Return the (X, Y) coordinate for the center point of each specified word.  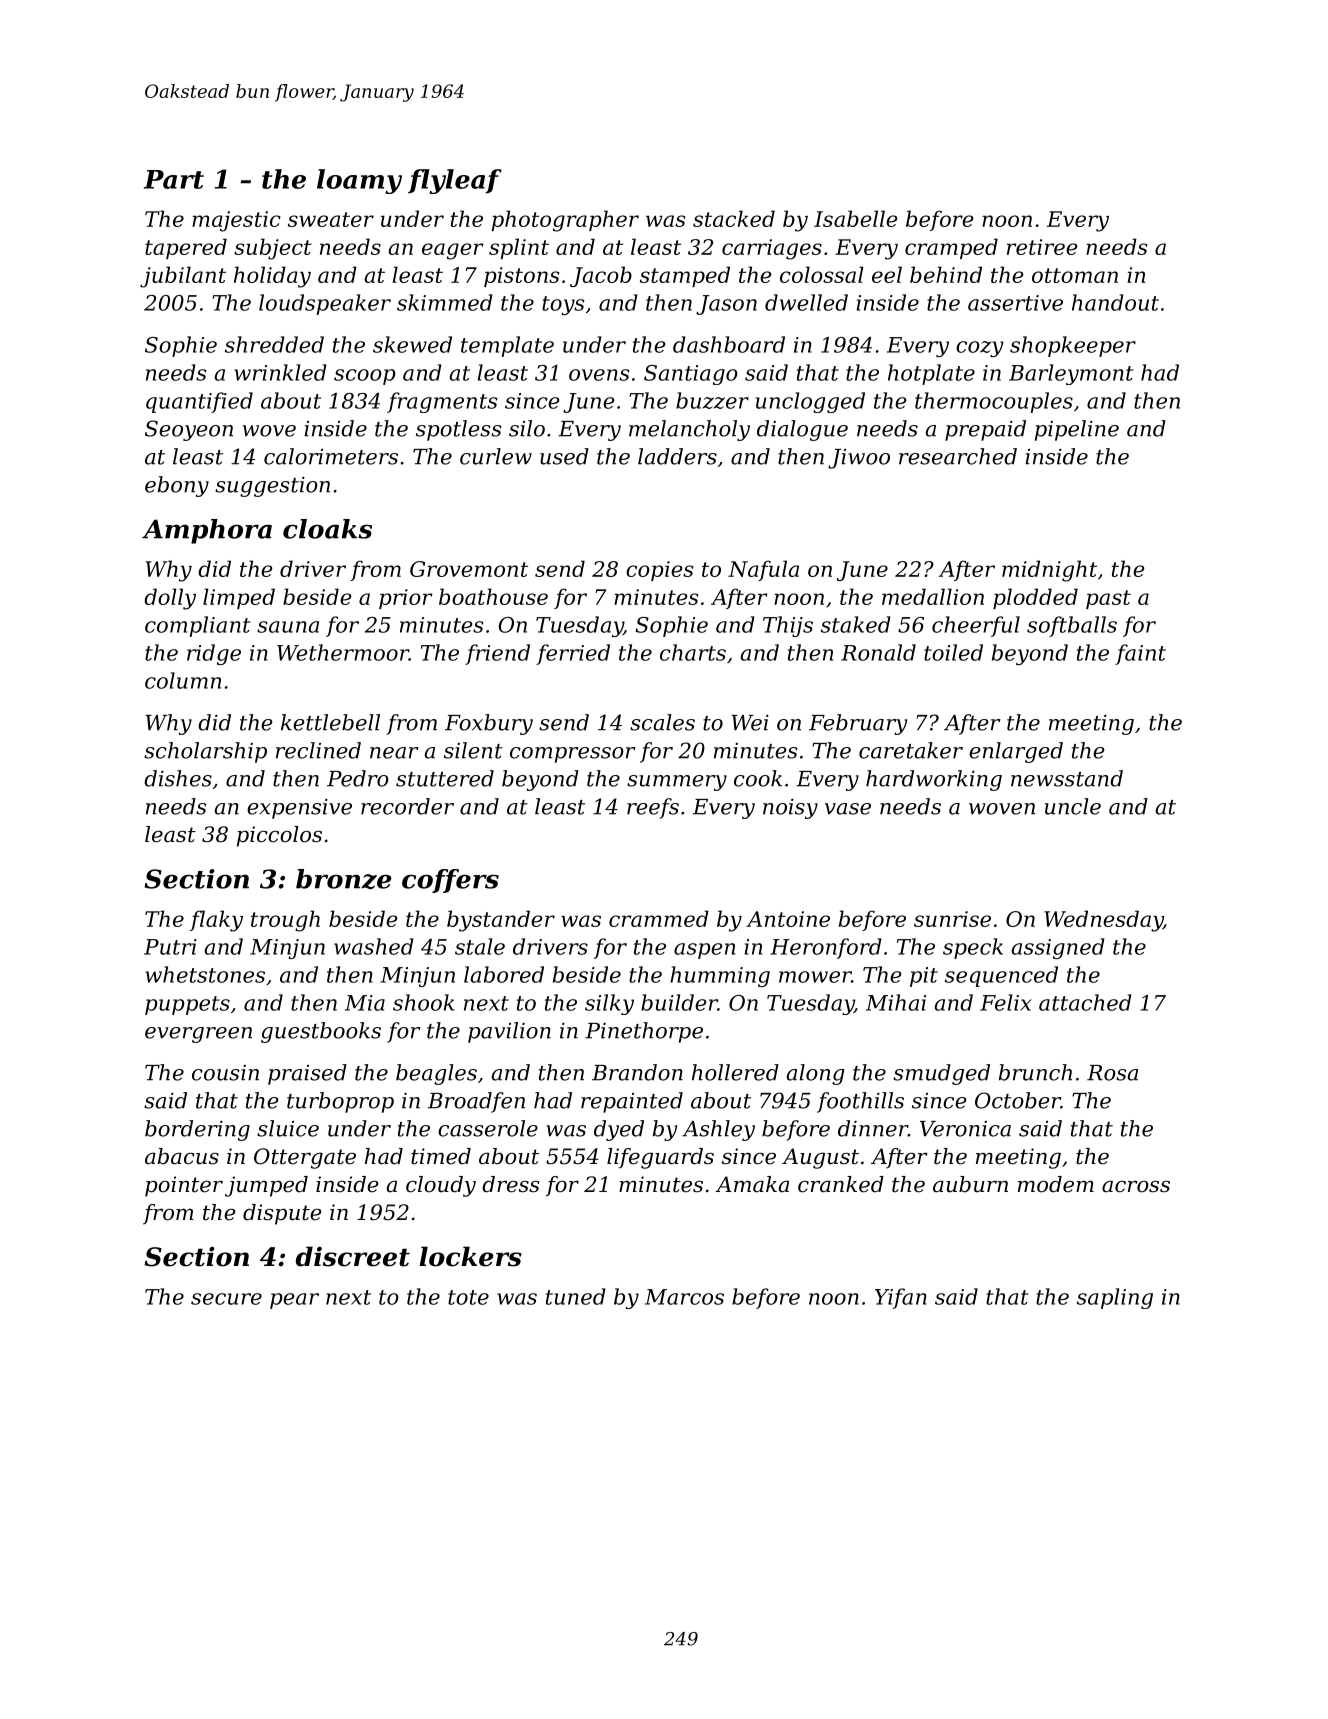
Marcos (684, 1297)
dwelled (806, 302)
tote (468, 1297)
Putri (170, 947)
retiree (1042, 247)
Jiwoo (859, 459)
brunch (1035, 1072)
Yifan (901, 1298)
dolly (170, 599)
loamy (359, 181)
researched (958, 456)
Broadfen (476, 1102)
